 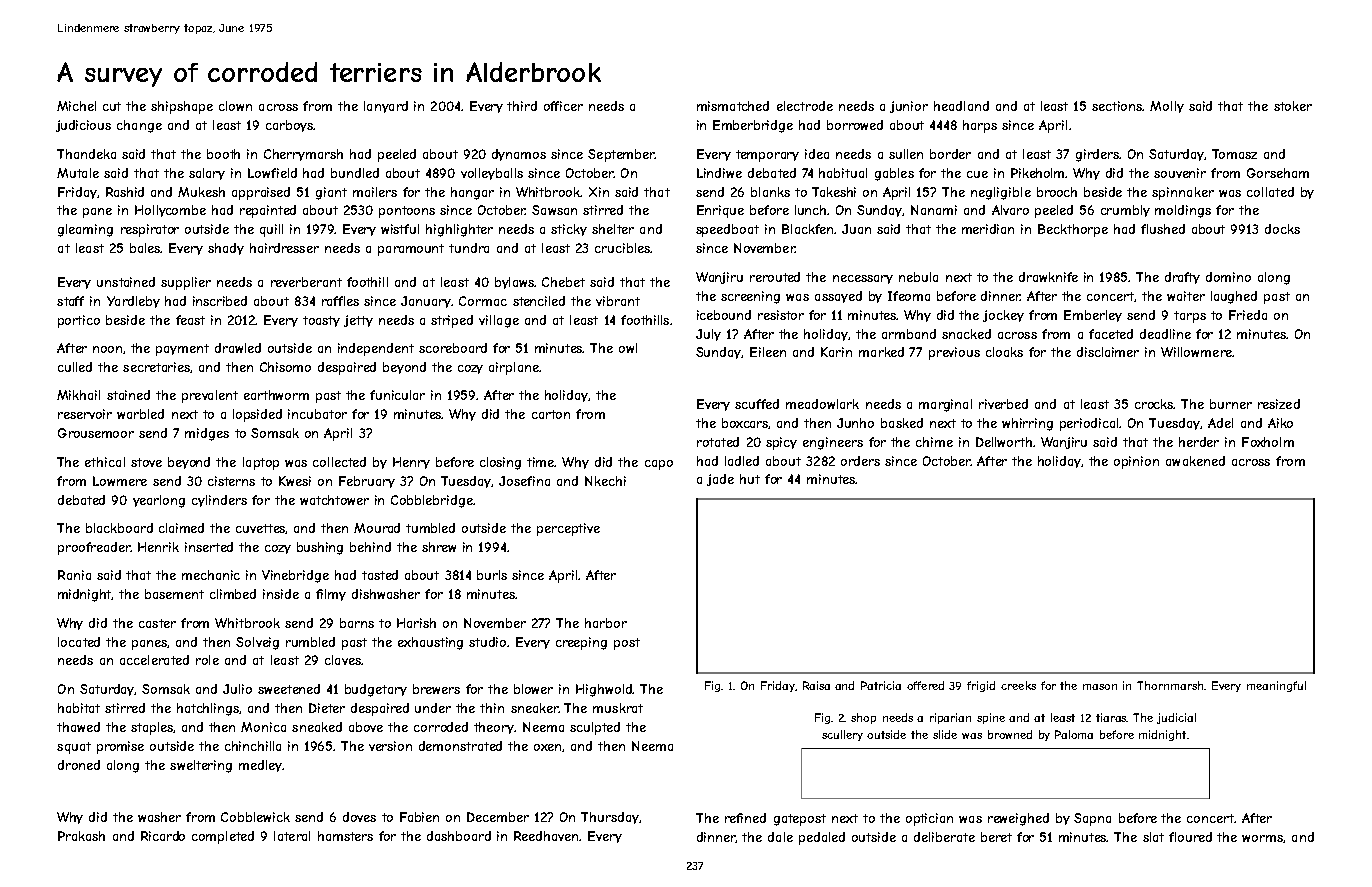 I want to click on officer, so click(x=563, y=106).
